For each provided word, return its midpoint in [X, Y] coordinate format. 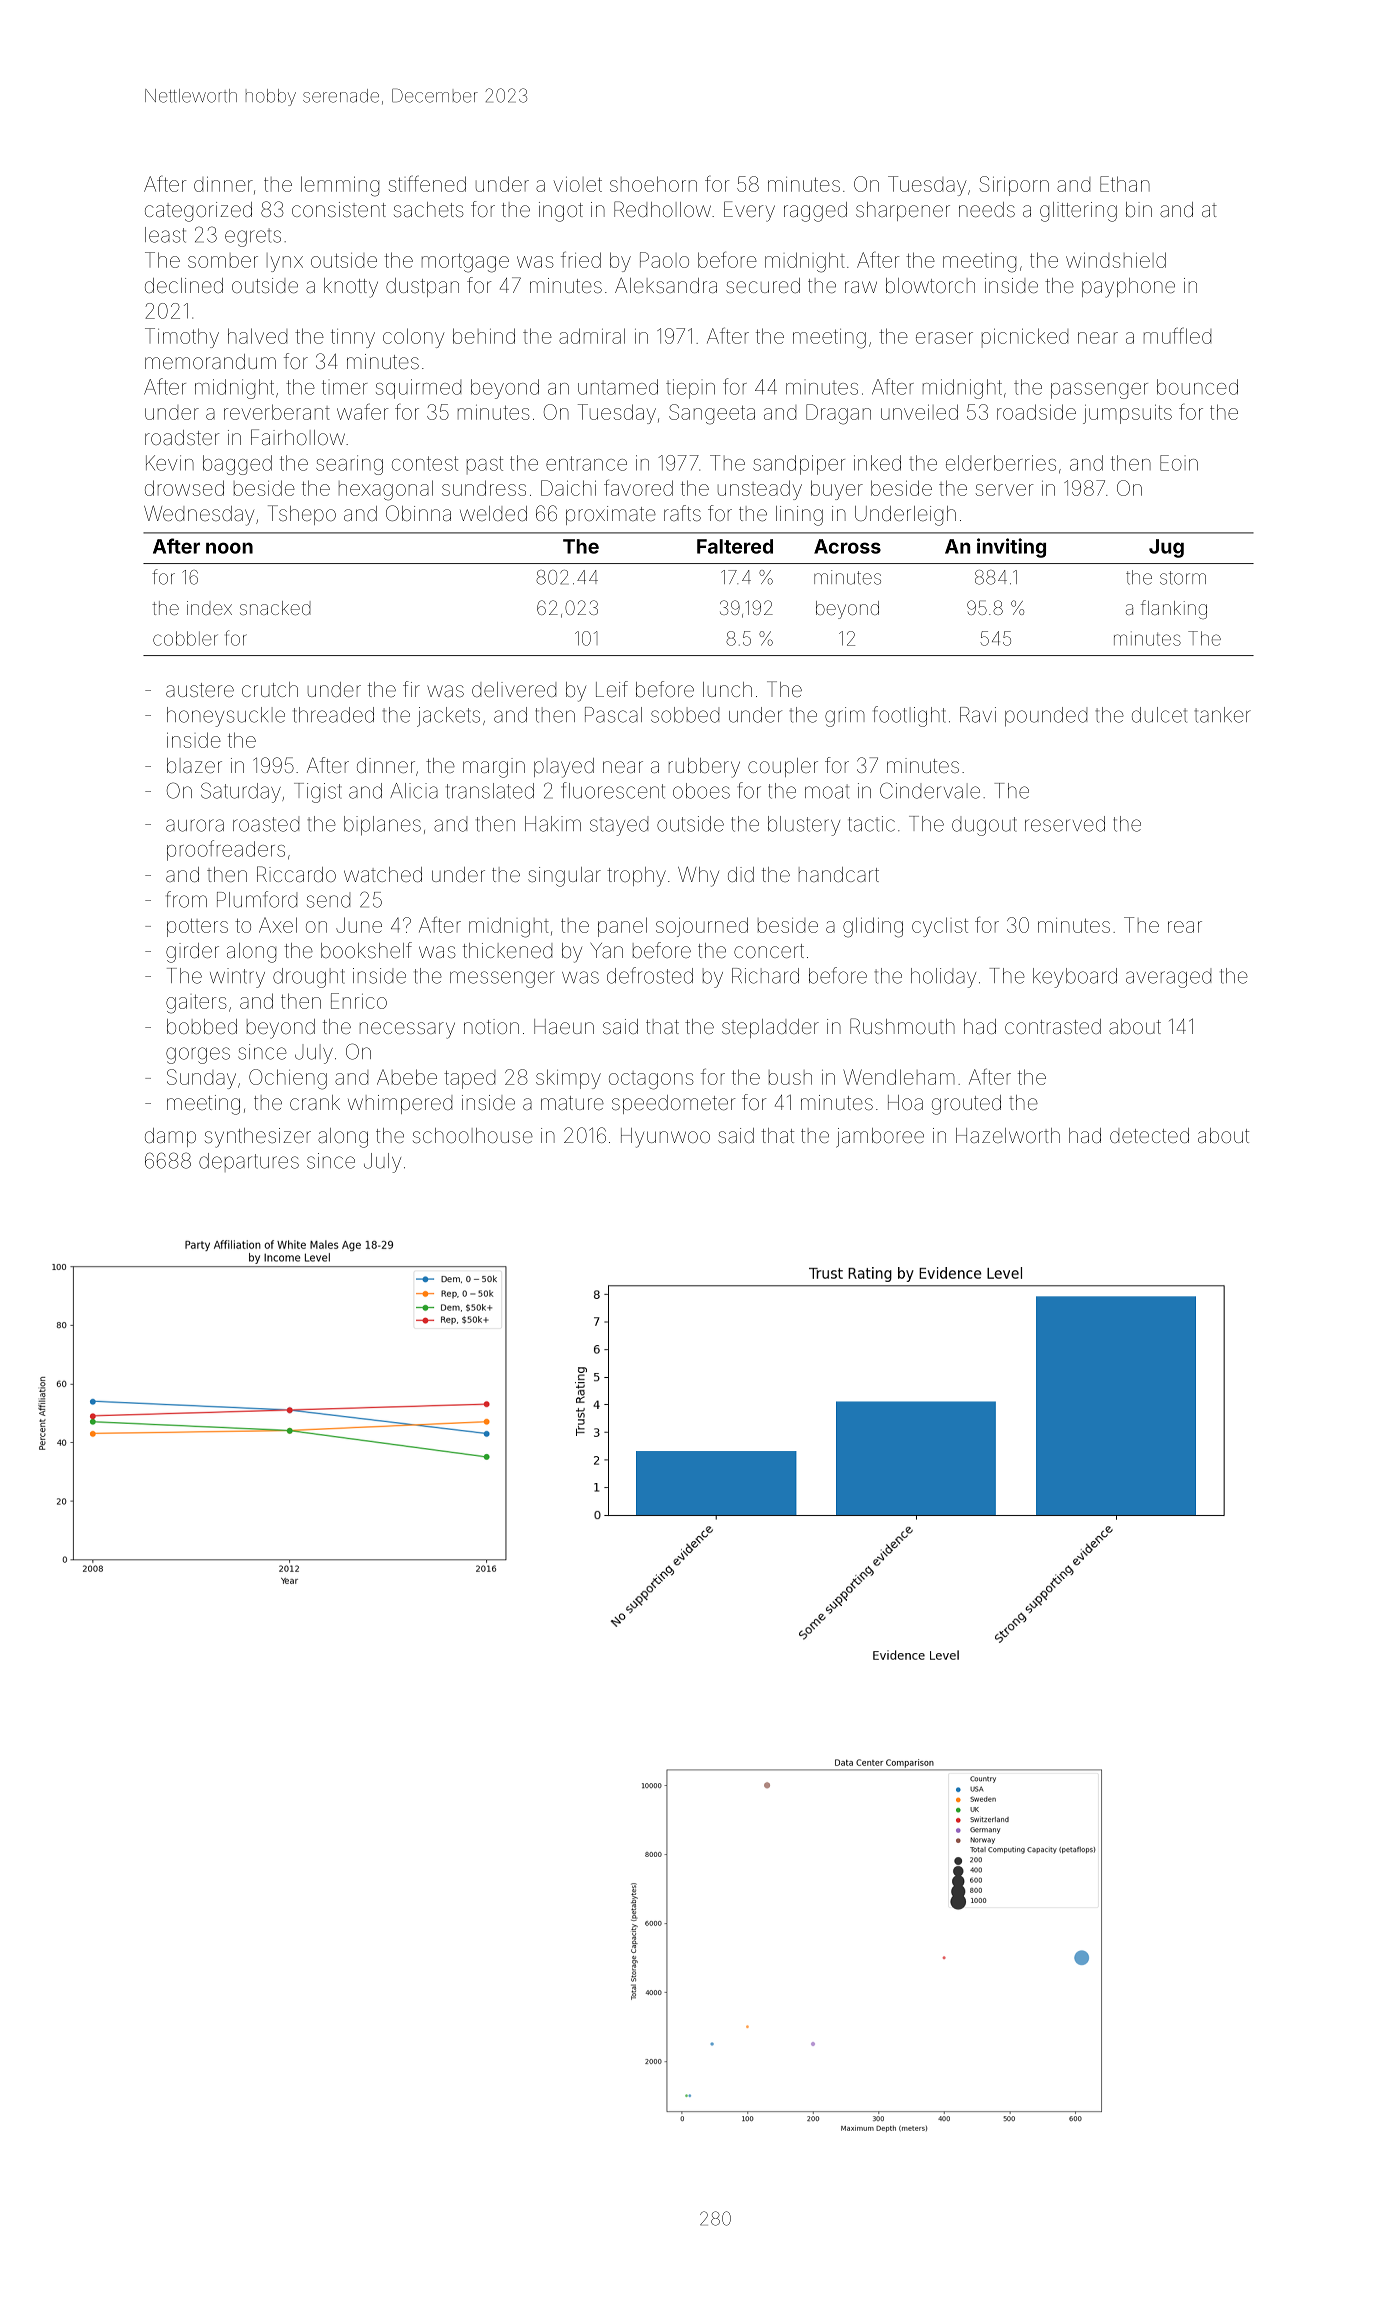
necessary [407, 1030]
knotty [351, 288]
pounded [1046, 717]
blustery [804, 826]
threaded [333, 715]
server [1005, 490]
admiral [592, 336]
